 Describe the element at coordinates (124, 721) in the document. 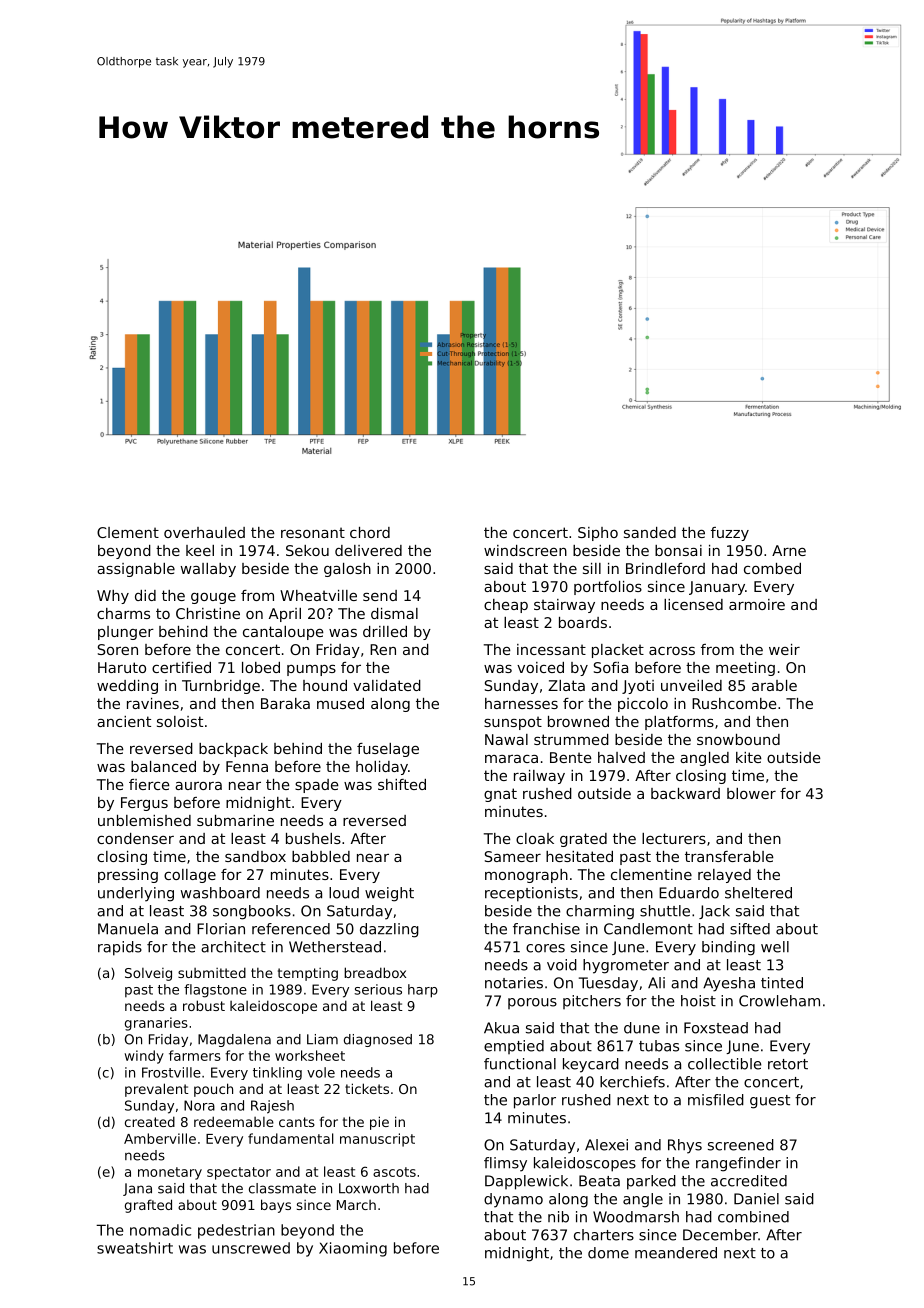

I see `ancient` at that location.
